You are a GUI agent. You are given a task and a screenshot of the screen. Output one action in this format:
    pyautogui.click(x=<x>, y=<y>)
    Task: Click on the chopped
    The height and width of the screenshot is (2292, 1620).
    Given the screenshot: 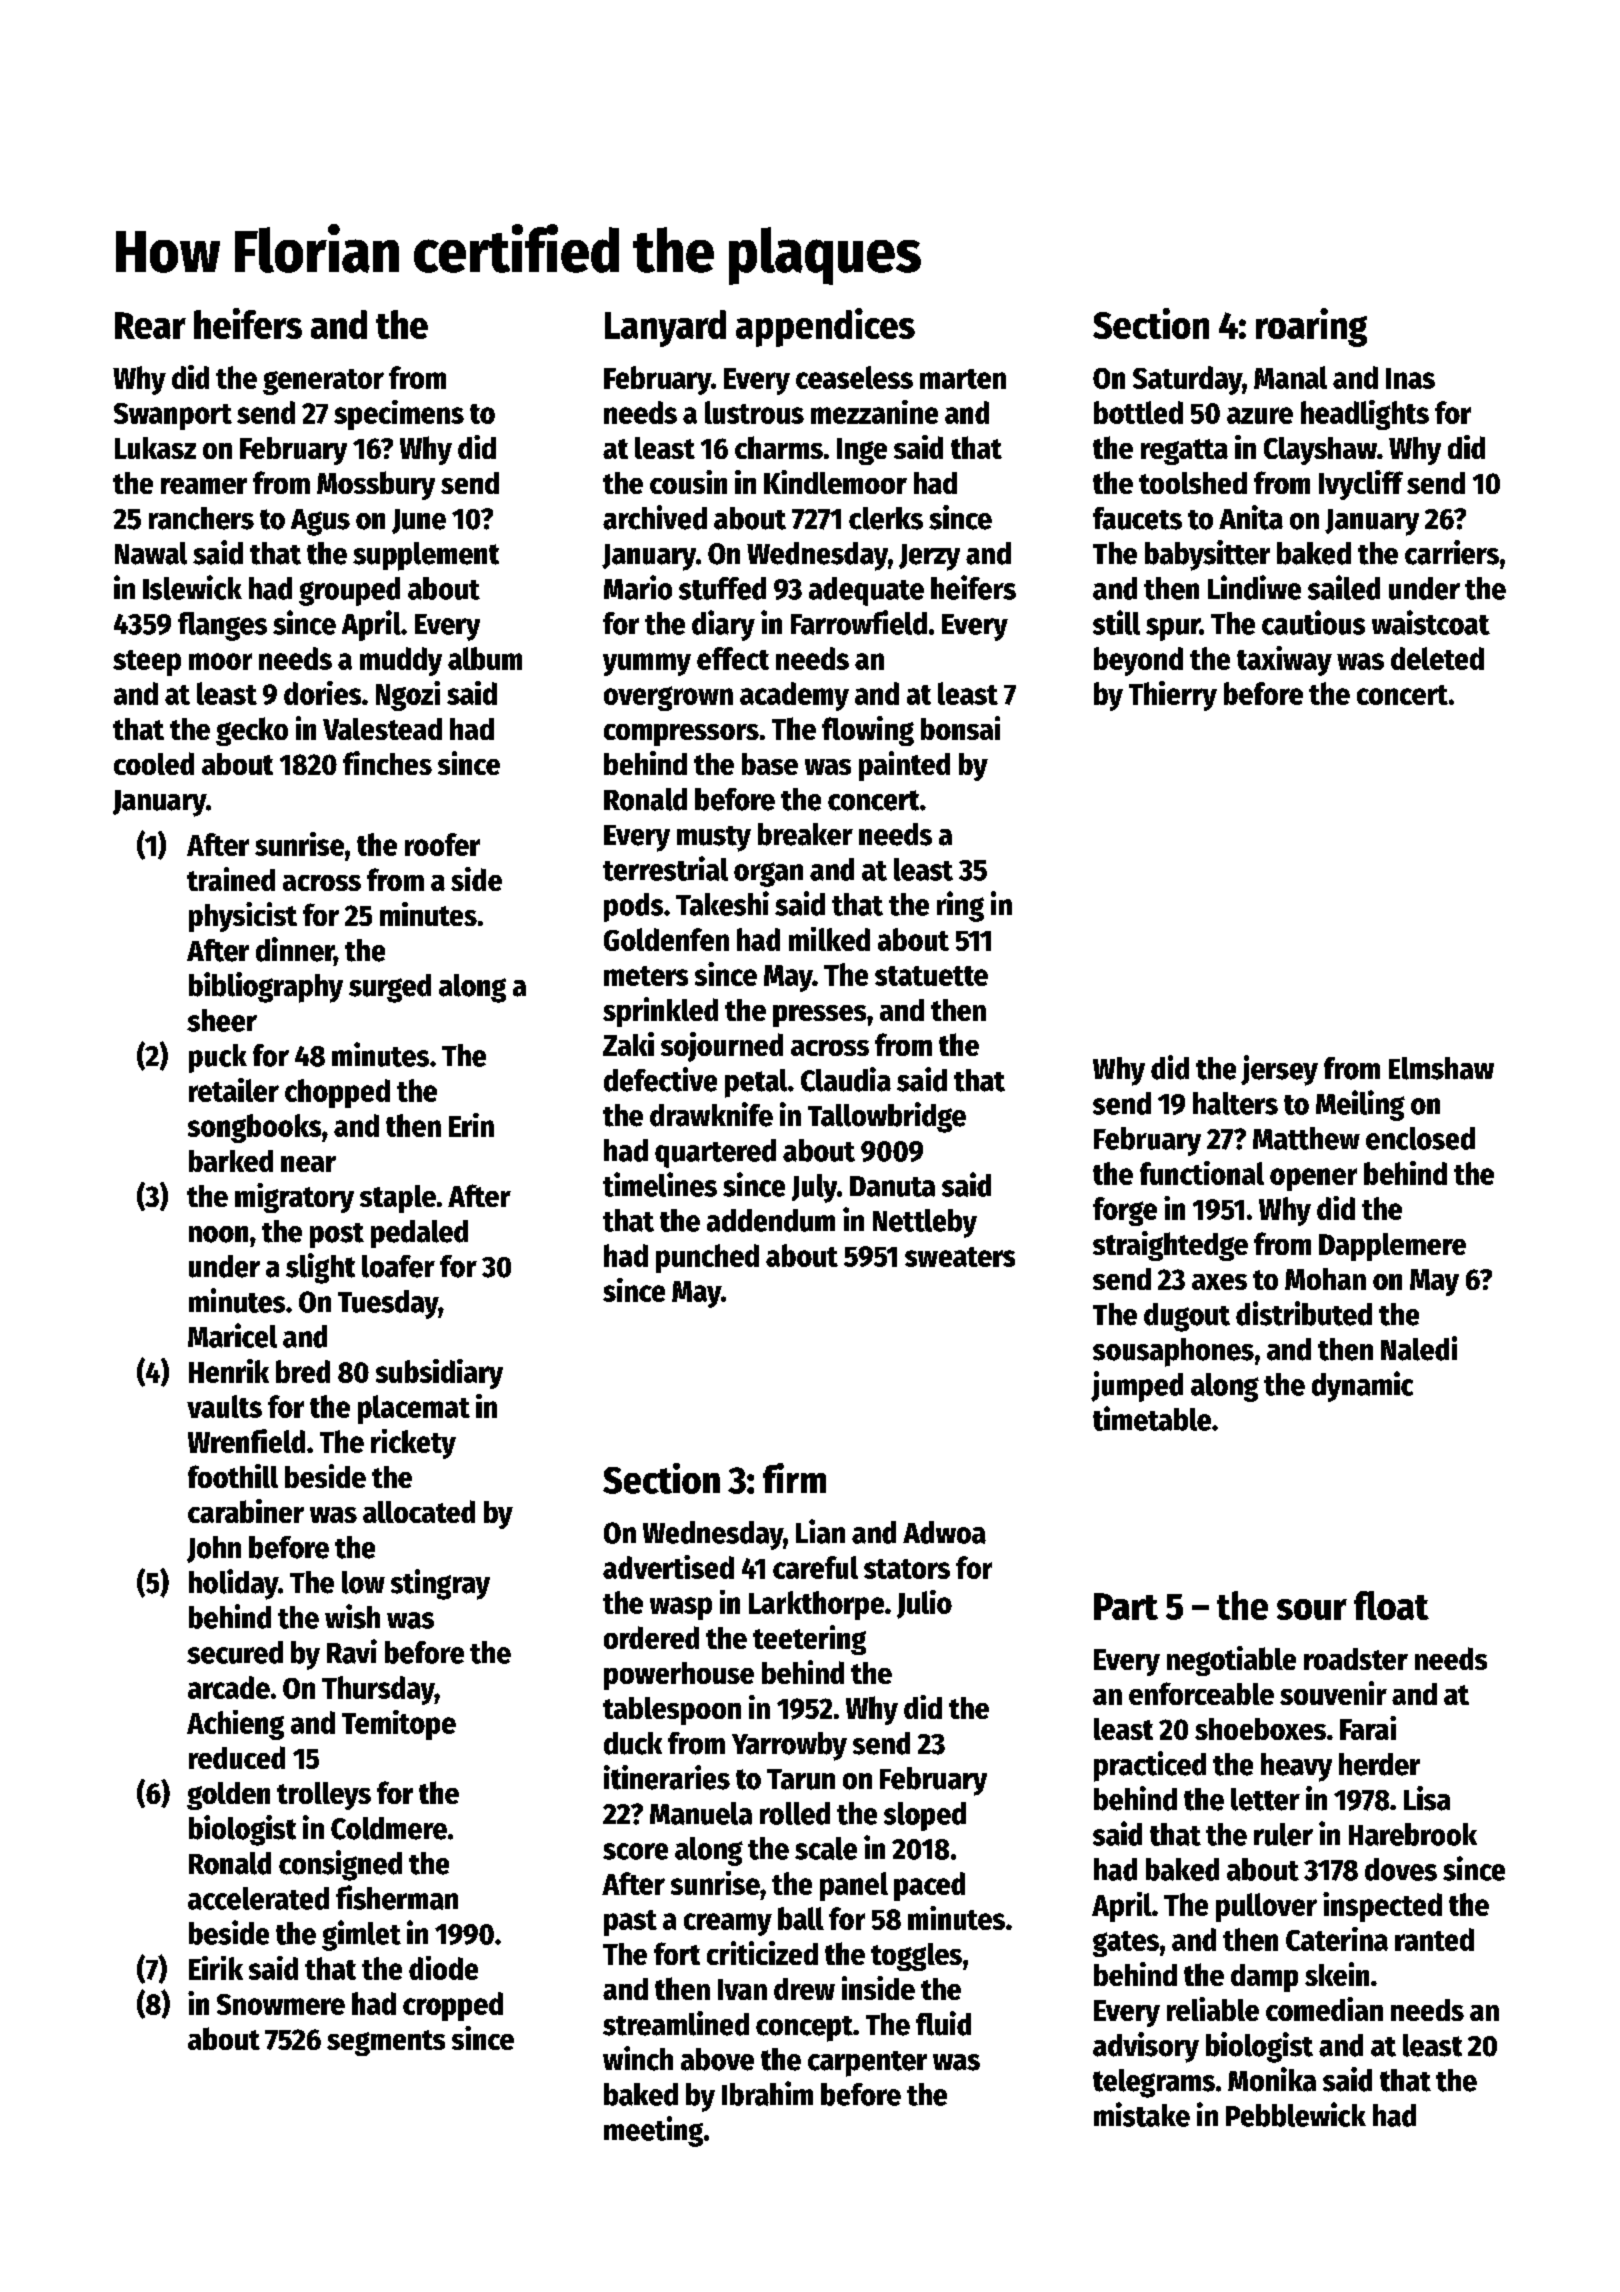 What is the action you would take?
    pyautogui.click(x=337, y=1093)
